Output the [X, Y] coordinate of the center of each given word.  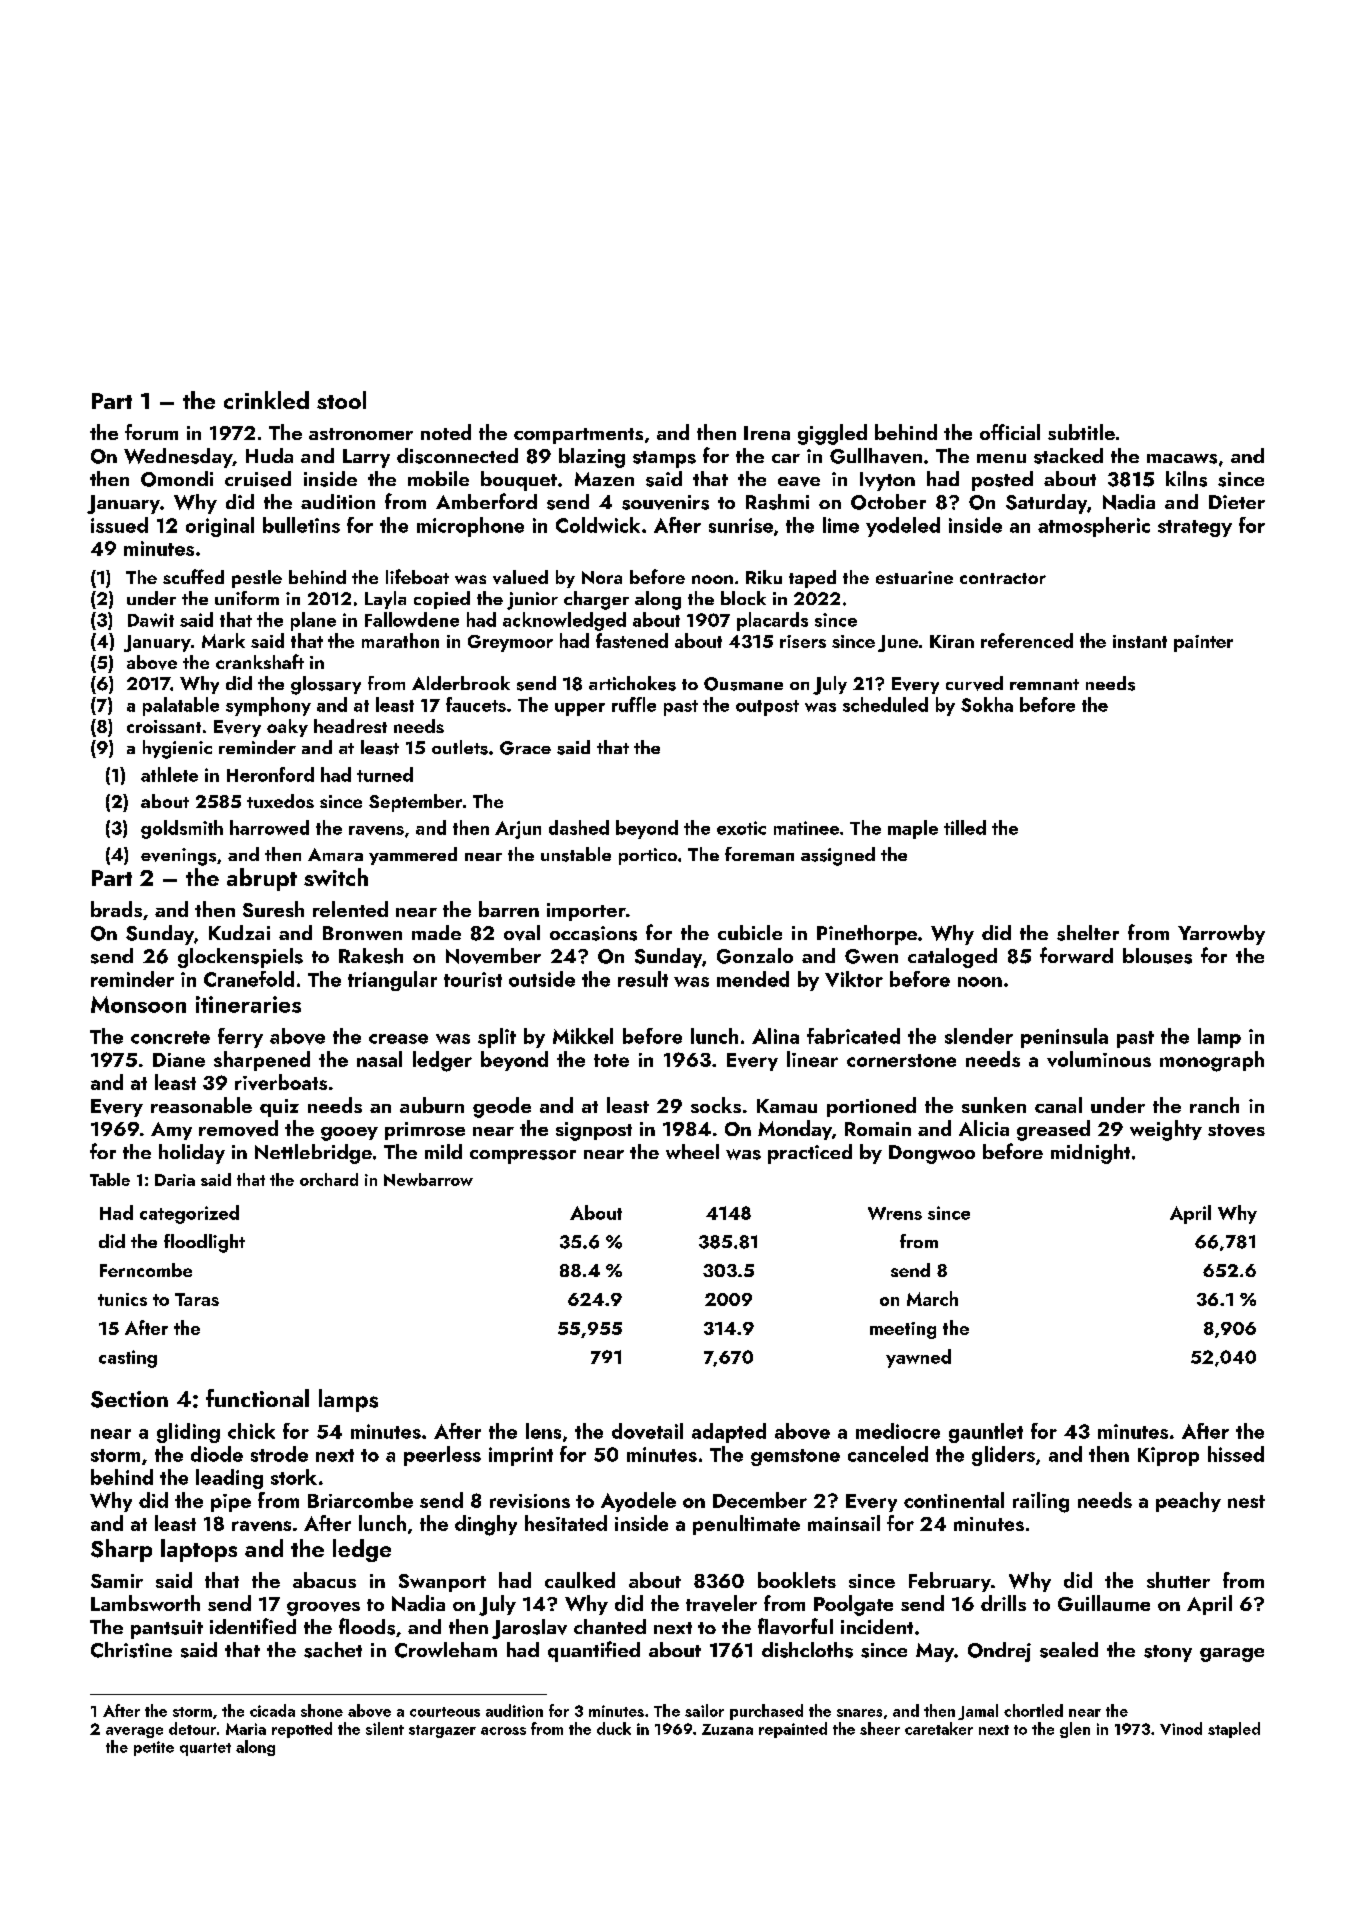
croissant [164, 726]
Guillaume [1104, 1603]
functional [257, 1398]
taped [812, 579]
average [134, 1732]
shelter [1088, 933]
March [932, 1298]
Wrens [895, 1213]
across [503, 1731]
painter [1203, 643]
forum [151, 432]
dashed [579, 827]
